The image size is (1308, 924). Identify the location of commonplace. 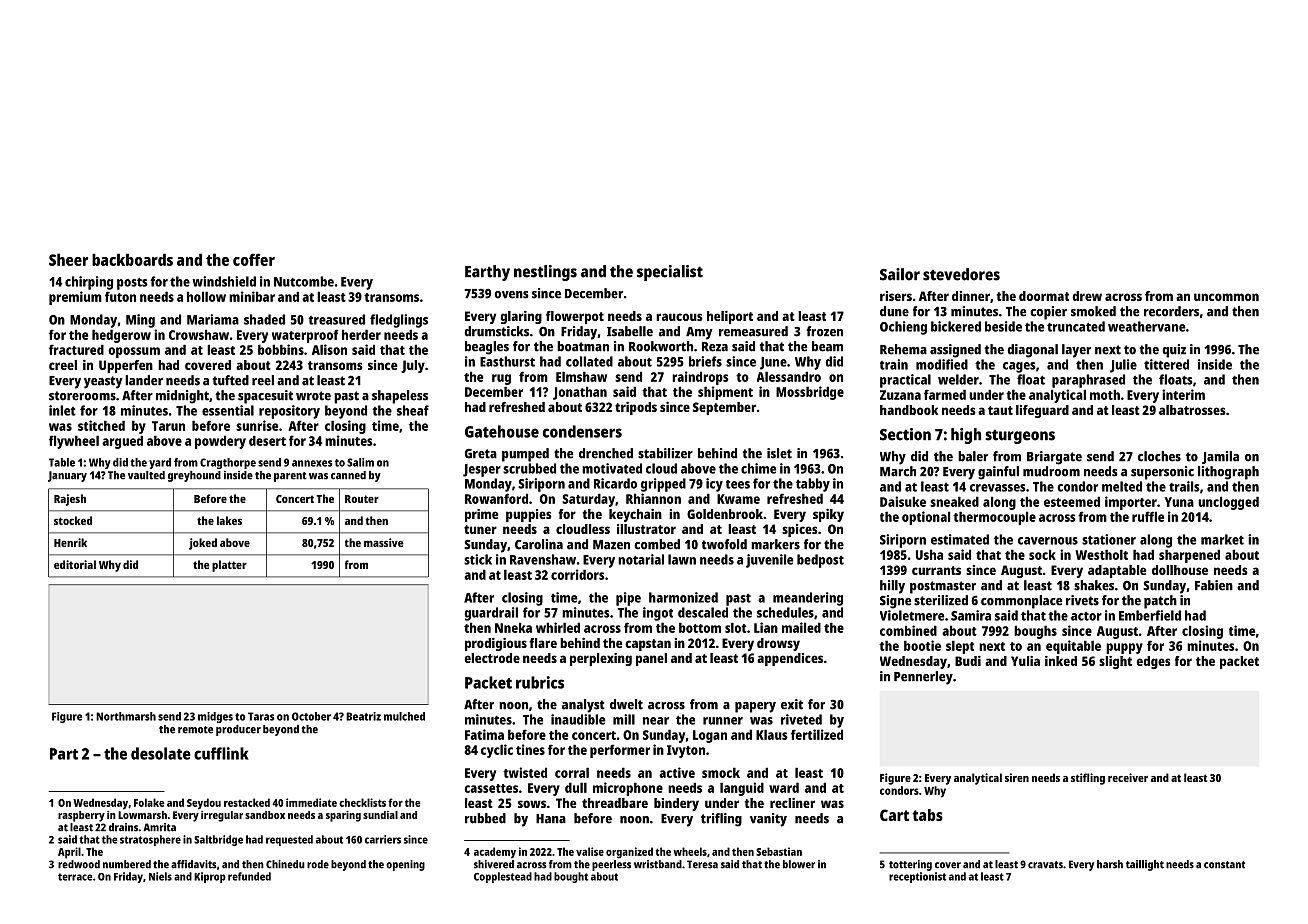
(1021, 602).
